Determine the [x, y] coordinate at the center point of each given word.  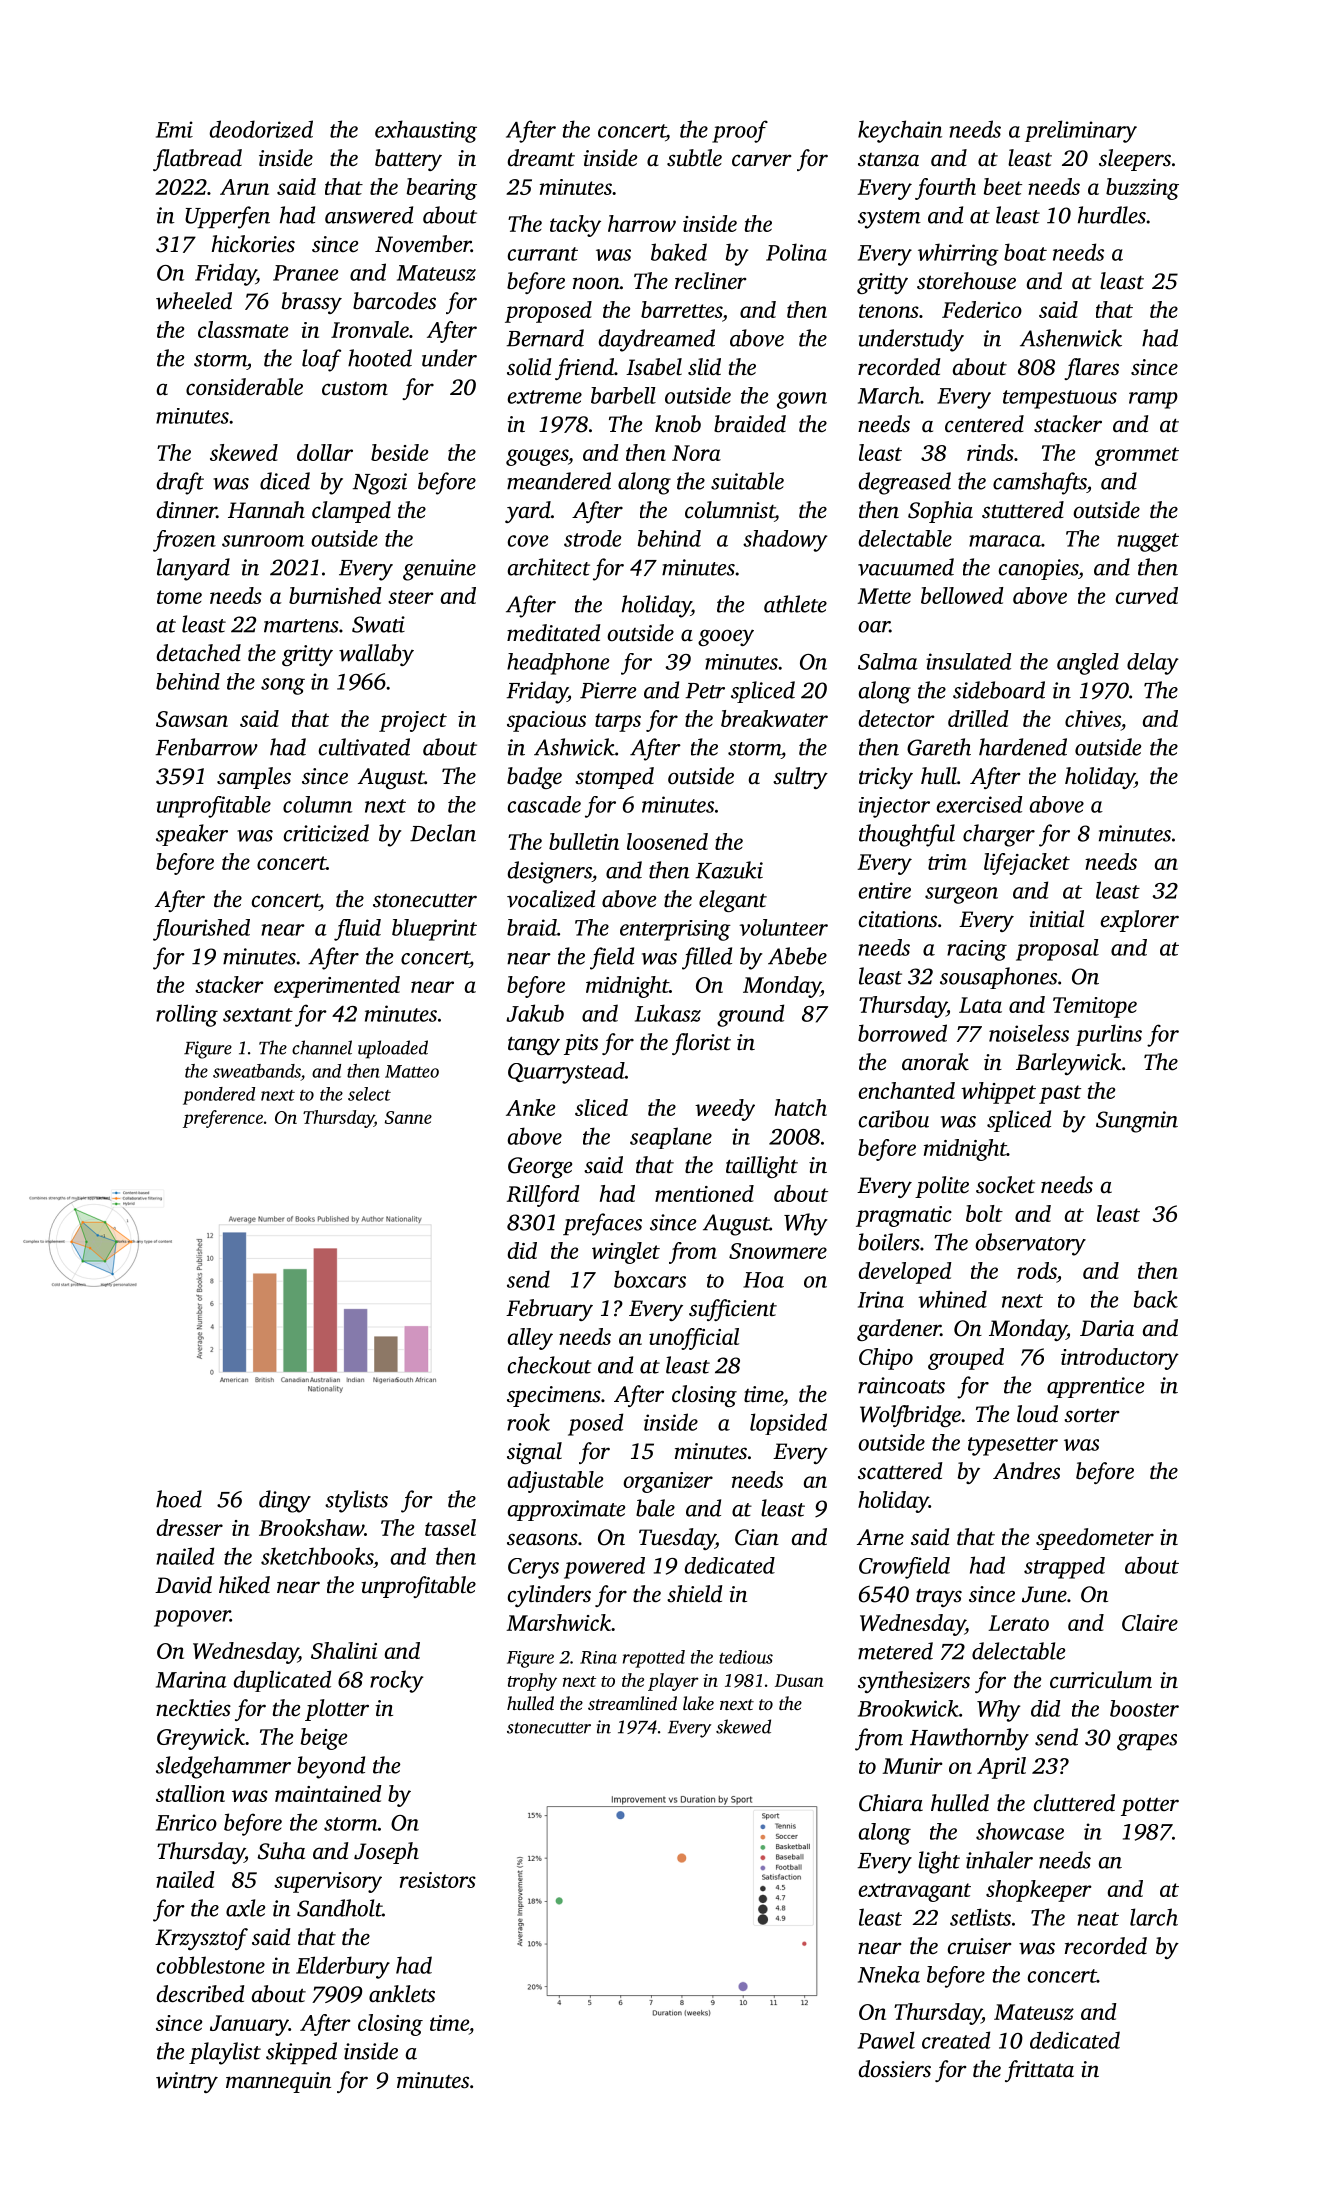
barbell [623, 395]
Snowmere [778, 1251]
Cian [757, 1537]
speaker [192, 835]
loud [1037, 1414]
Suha [281, 1851]
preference [223, 1119]
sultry [800, 778]
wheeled [194, 301]
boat [1025, 252]
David [183, 1585]
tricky [886, 778]
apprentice [1095, 1387]
